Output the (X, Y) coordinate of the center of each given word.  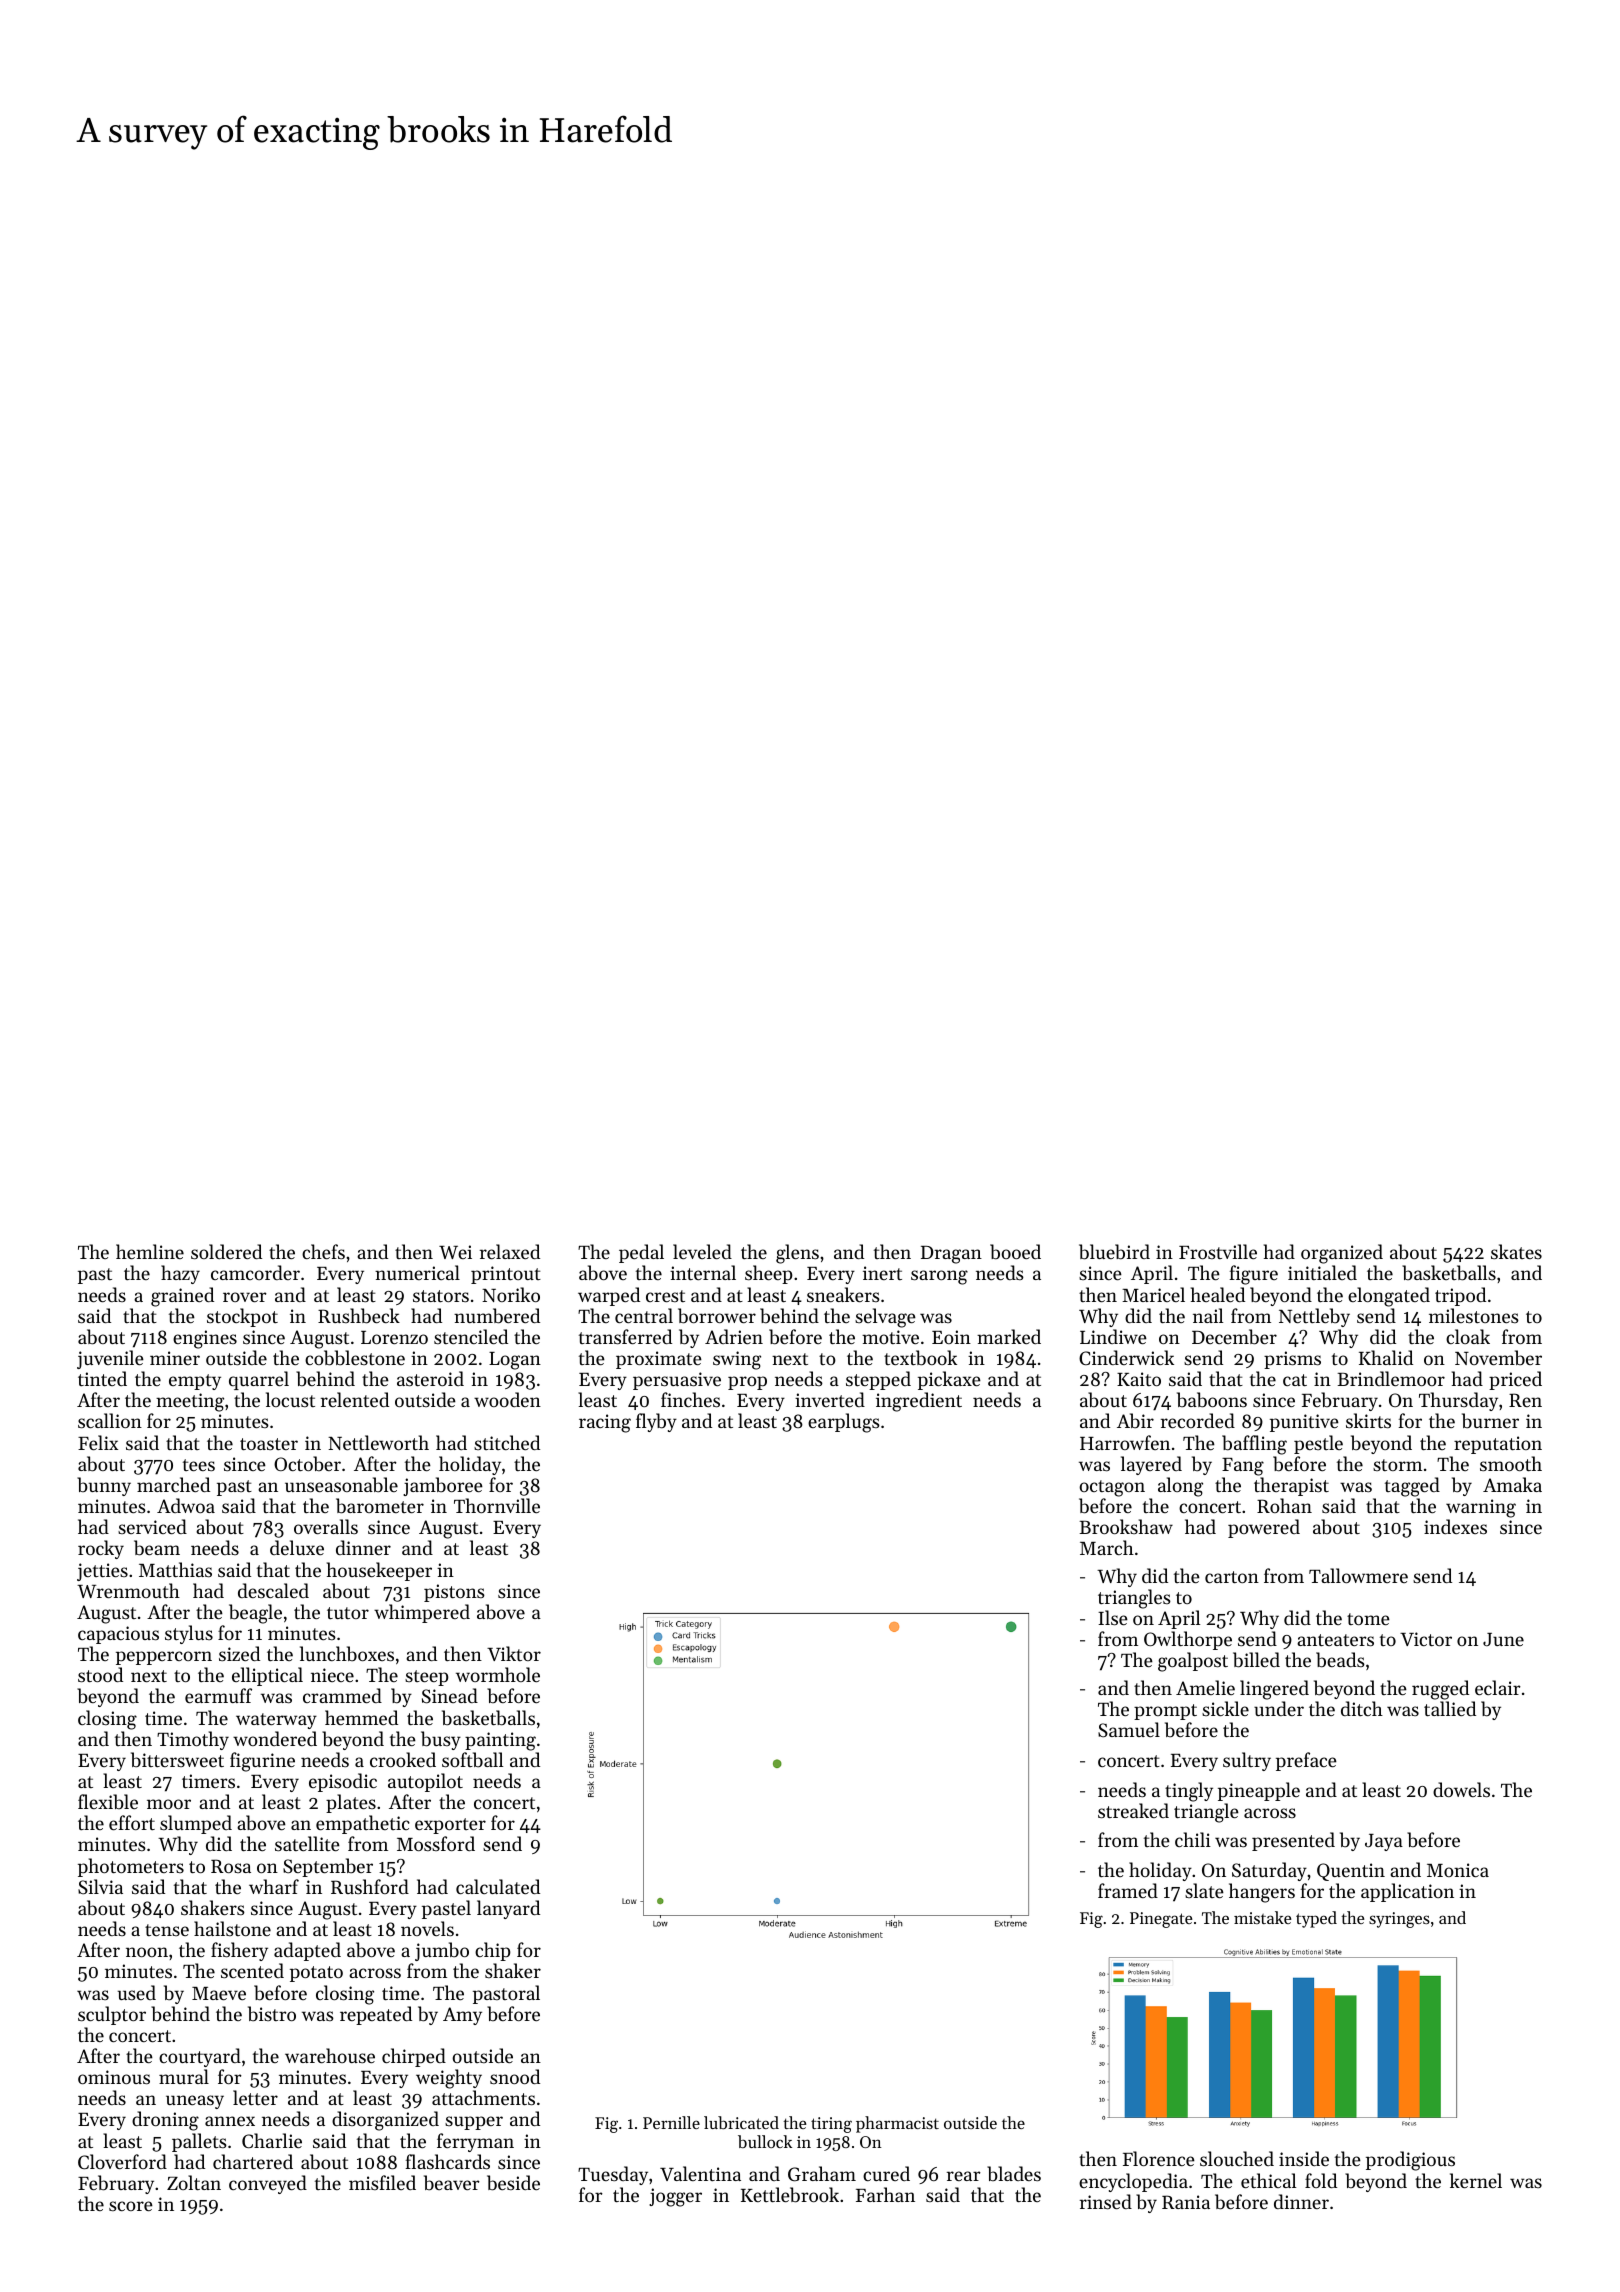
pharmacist (897, 2124)
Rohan (1284, 1505)
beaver (452, 2183)
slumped (196, 1824)
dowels (1461, 1789)
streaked (1133, 1810)
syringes (1399, 1920)
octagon (1112, 1488)
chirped (414, 2057)
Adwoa (186, 1505)
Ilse (1113, 1617)
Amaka (1512, 1484)
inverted (830, 1399)
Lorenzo (394, 1337)
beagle (255, 1614)
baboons (1212, 1400)
